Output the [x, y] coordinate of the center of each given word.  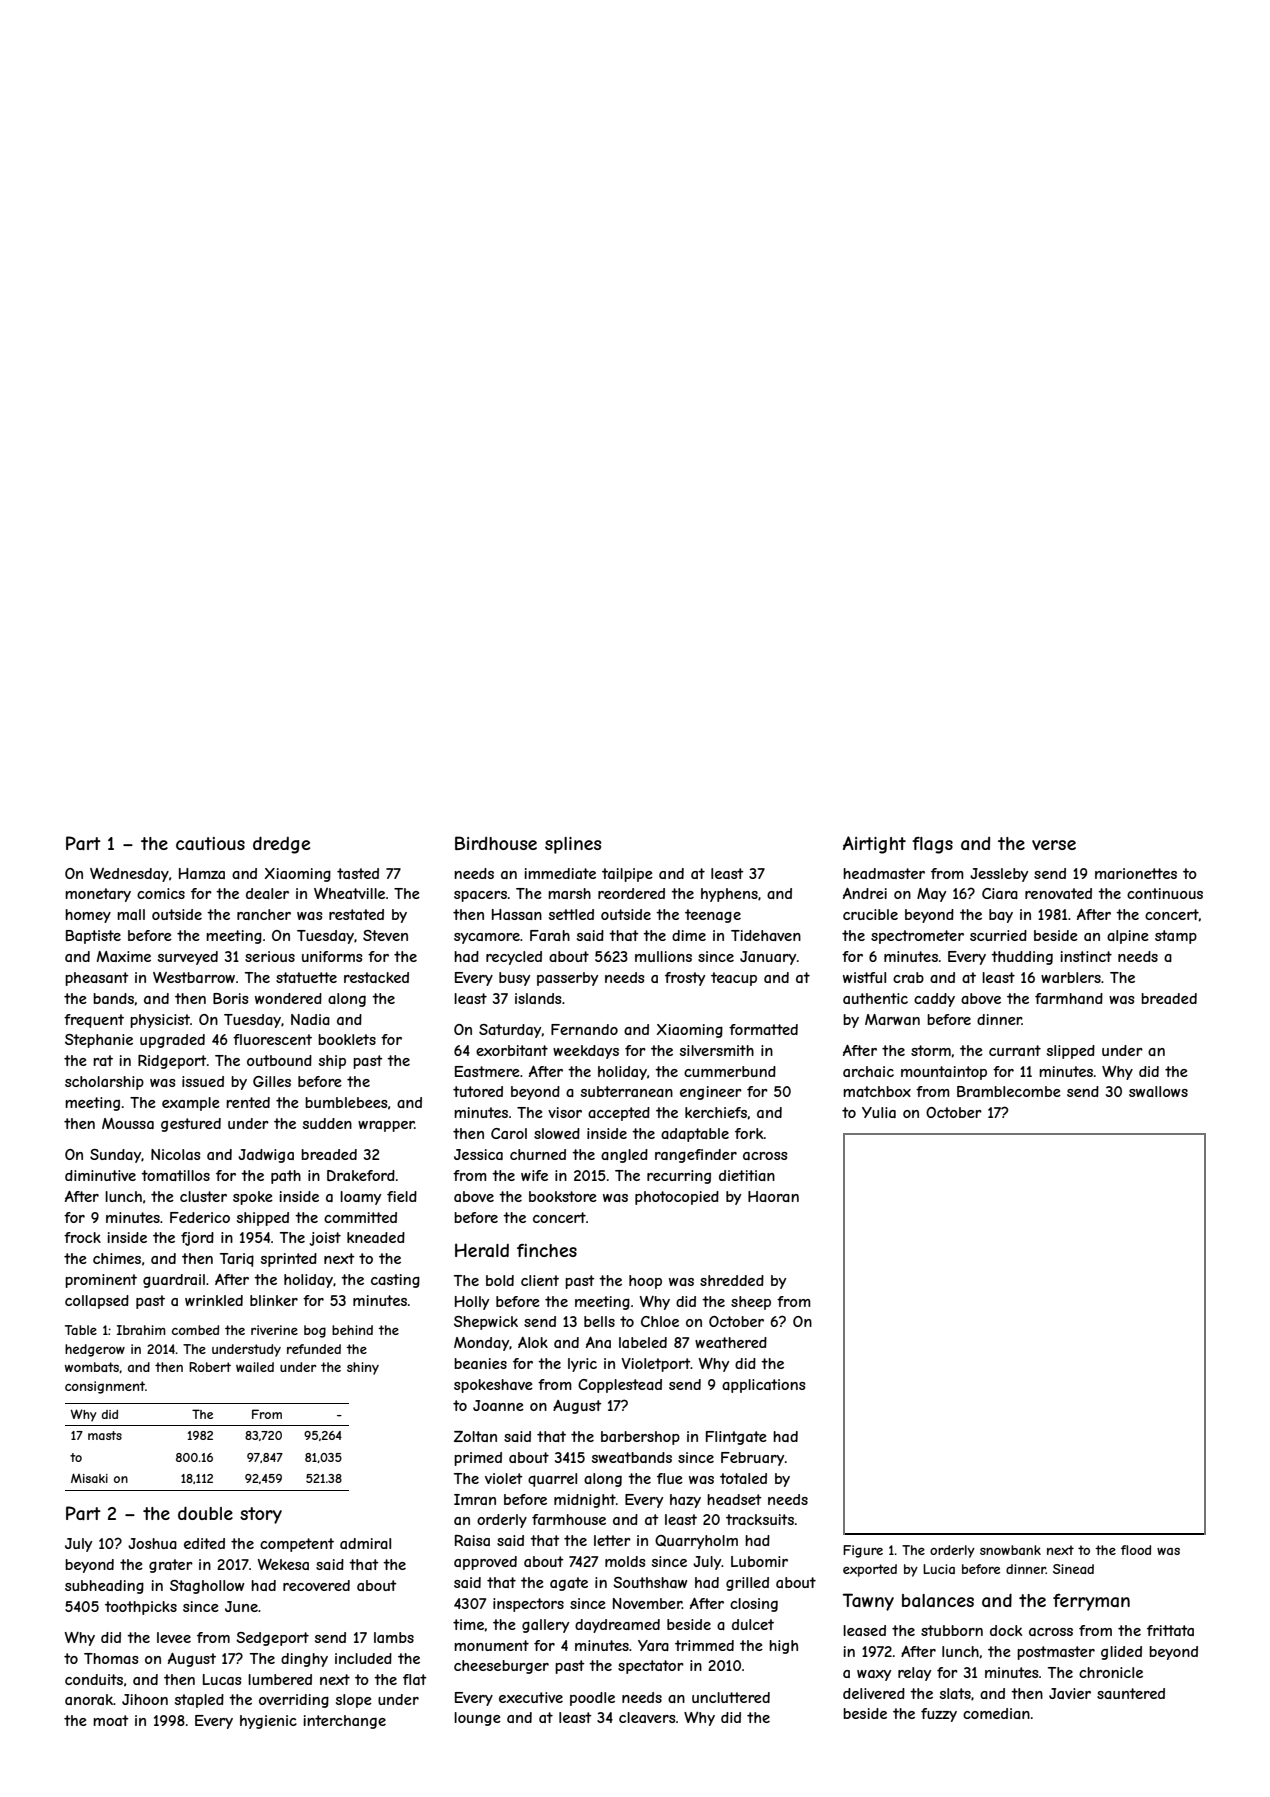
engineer [711, 1093]
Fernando [584, 1029]
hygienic [268, 1722]
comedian [996, 1713]
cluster [203, 1196]
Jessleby [999, 875]
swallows [1158, 1091]
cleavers [647, 1717]
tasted [358, 873]
